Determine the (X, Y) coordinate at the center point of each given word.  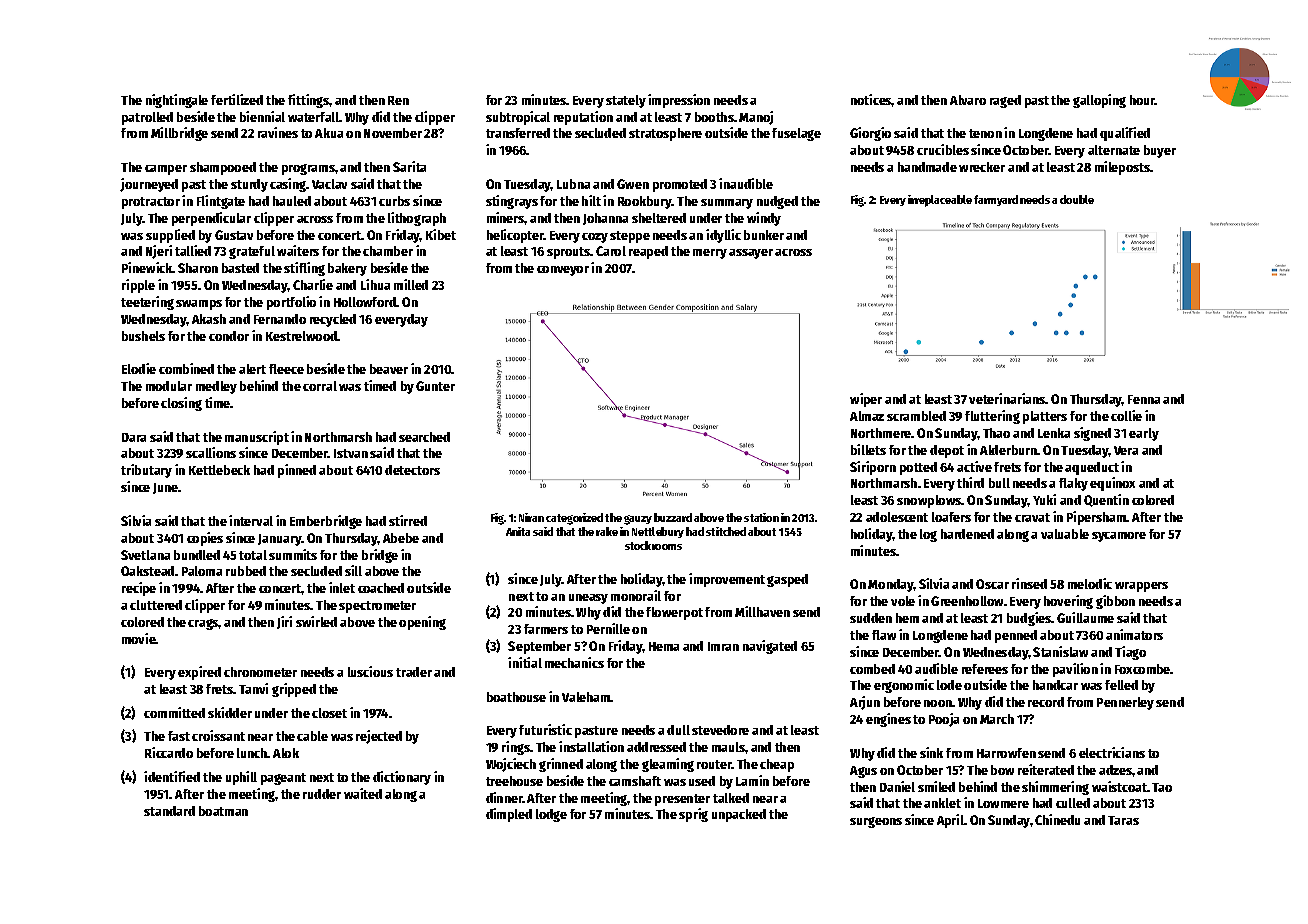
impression (679, 101)
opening (422, 623)
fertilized (237, 99)
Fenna (1144, 399)
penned (1016, 636)
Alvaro (968, 100)
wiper (866, 400)
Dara (134, 437)
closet (329, 713)
